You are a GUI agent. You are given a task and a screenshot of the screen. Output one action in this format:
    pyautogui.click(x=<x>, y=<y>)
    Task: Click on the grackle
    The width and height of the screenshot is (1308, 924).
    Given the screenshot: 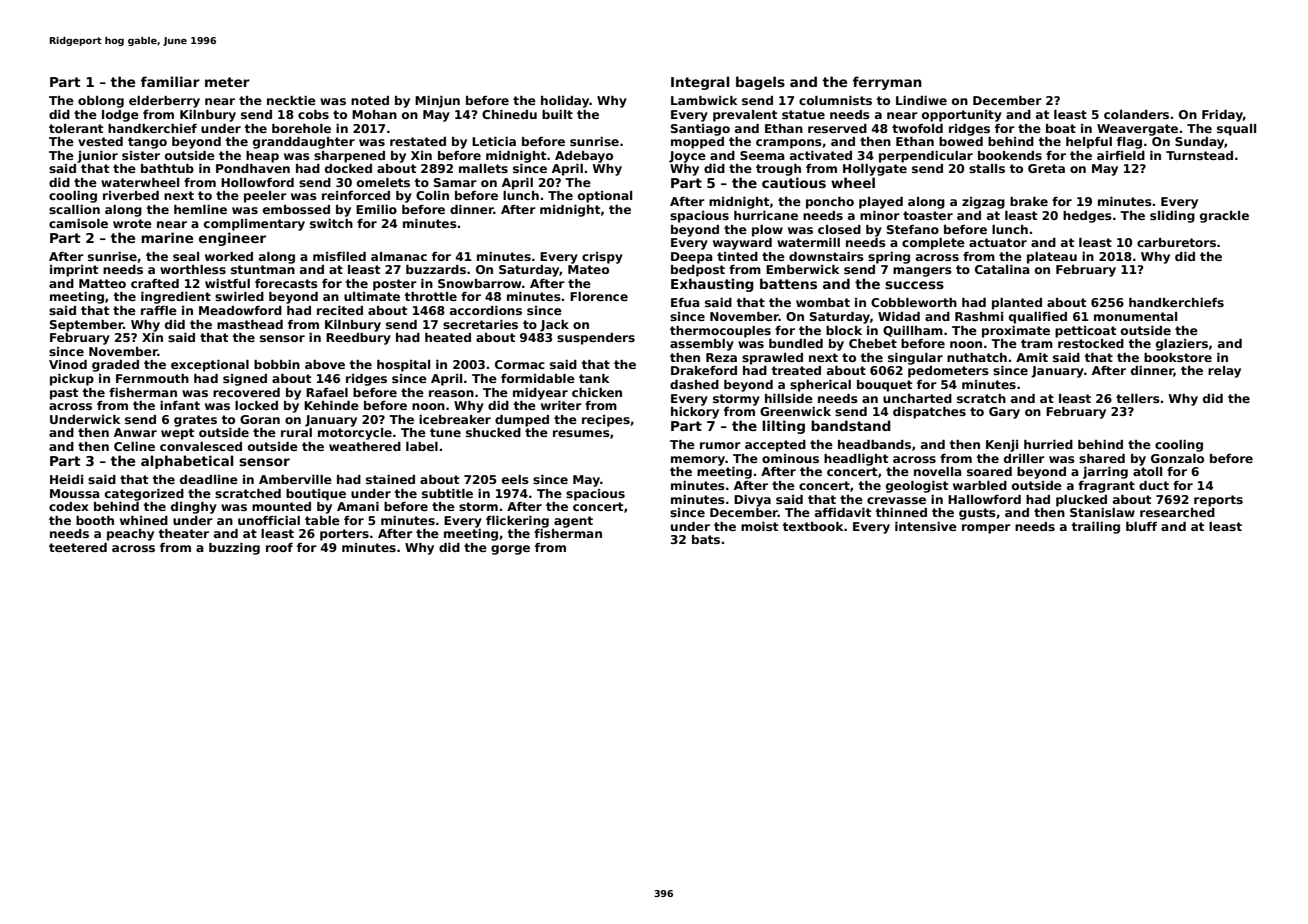 What is the action you would take?
    pyautogui.click(x=1224, y=217)
